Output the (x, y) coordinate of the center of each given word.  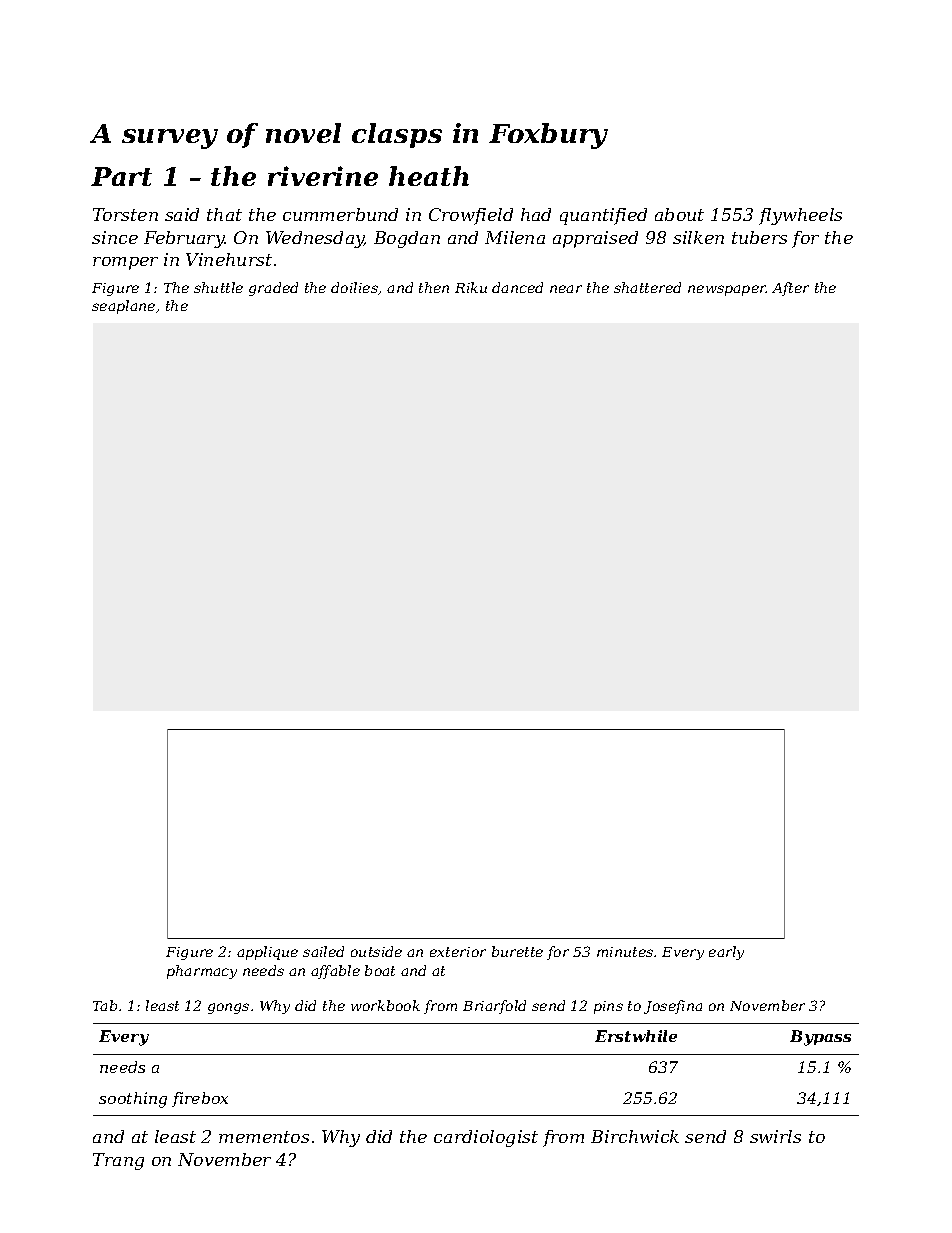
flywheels (800, 216)
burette (517, 951)
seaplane (123, 307)
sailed (323, 951)
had (536, 214)
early (726, 953)
